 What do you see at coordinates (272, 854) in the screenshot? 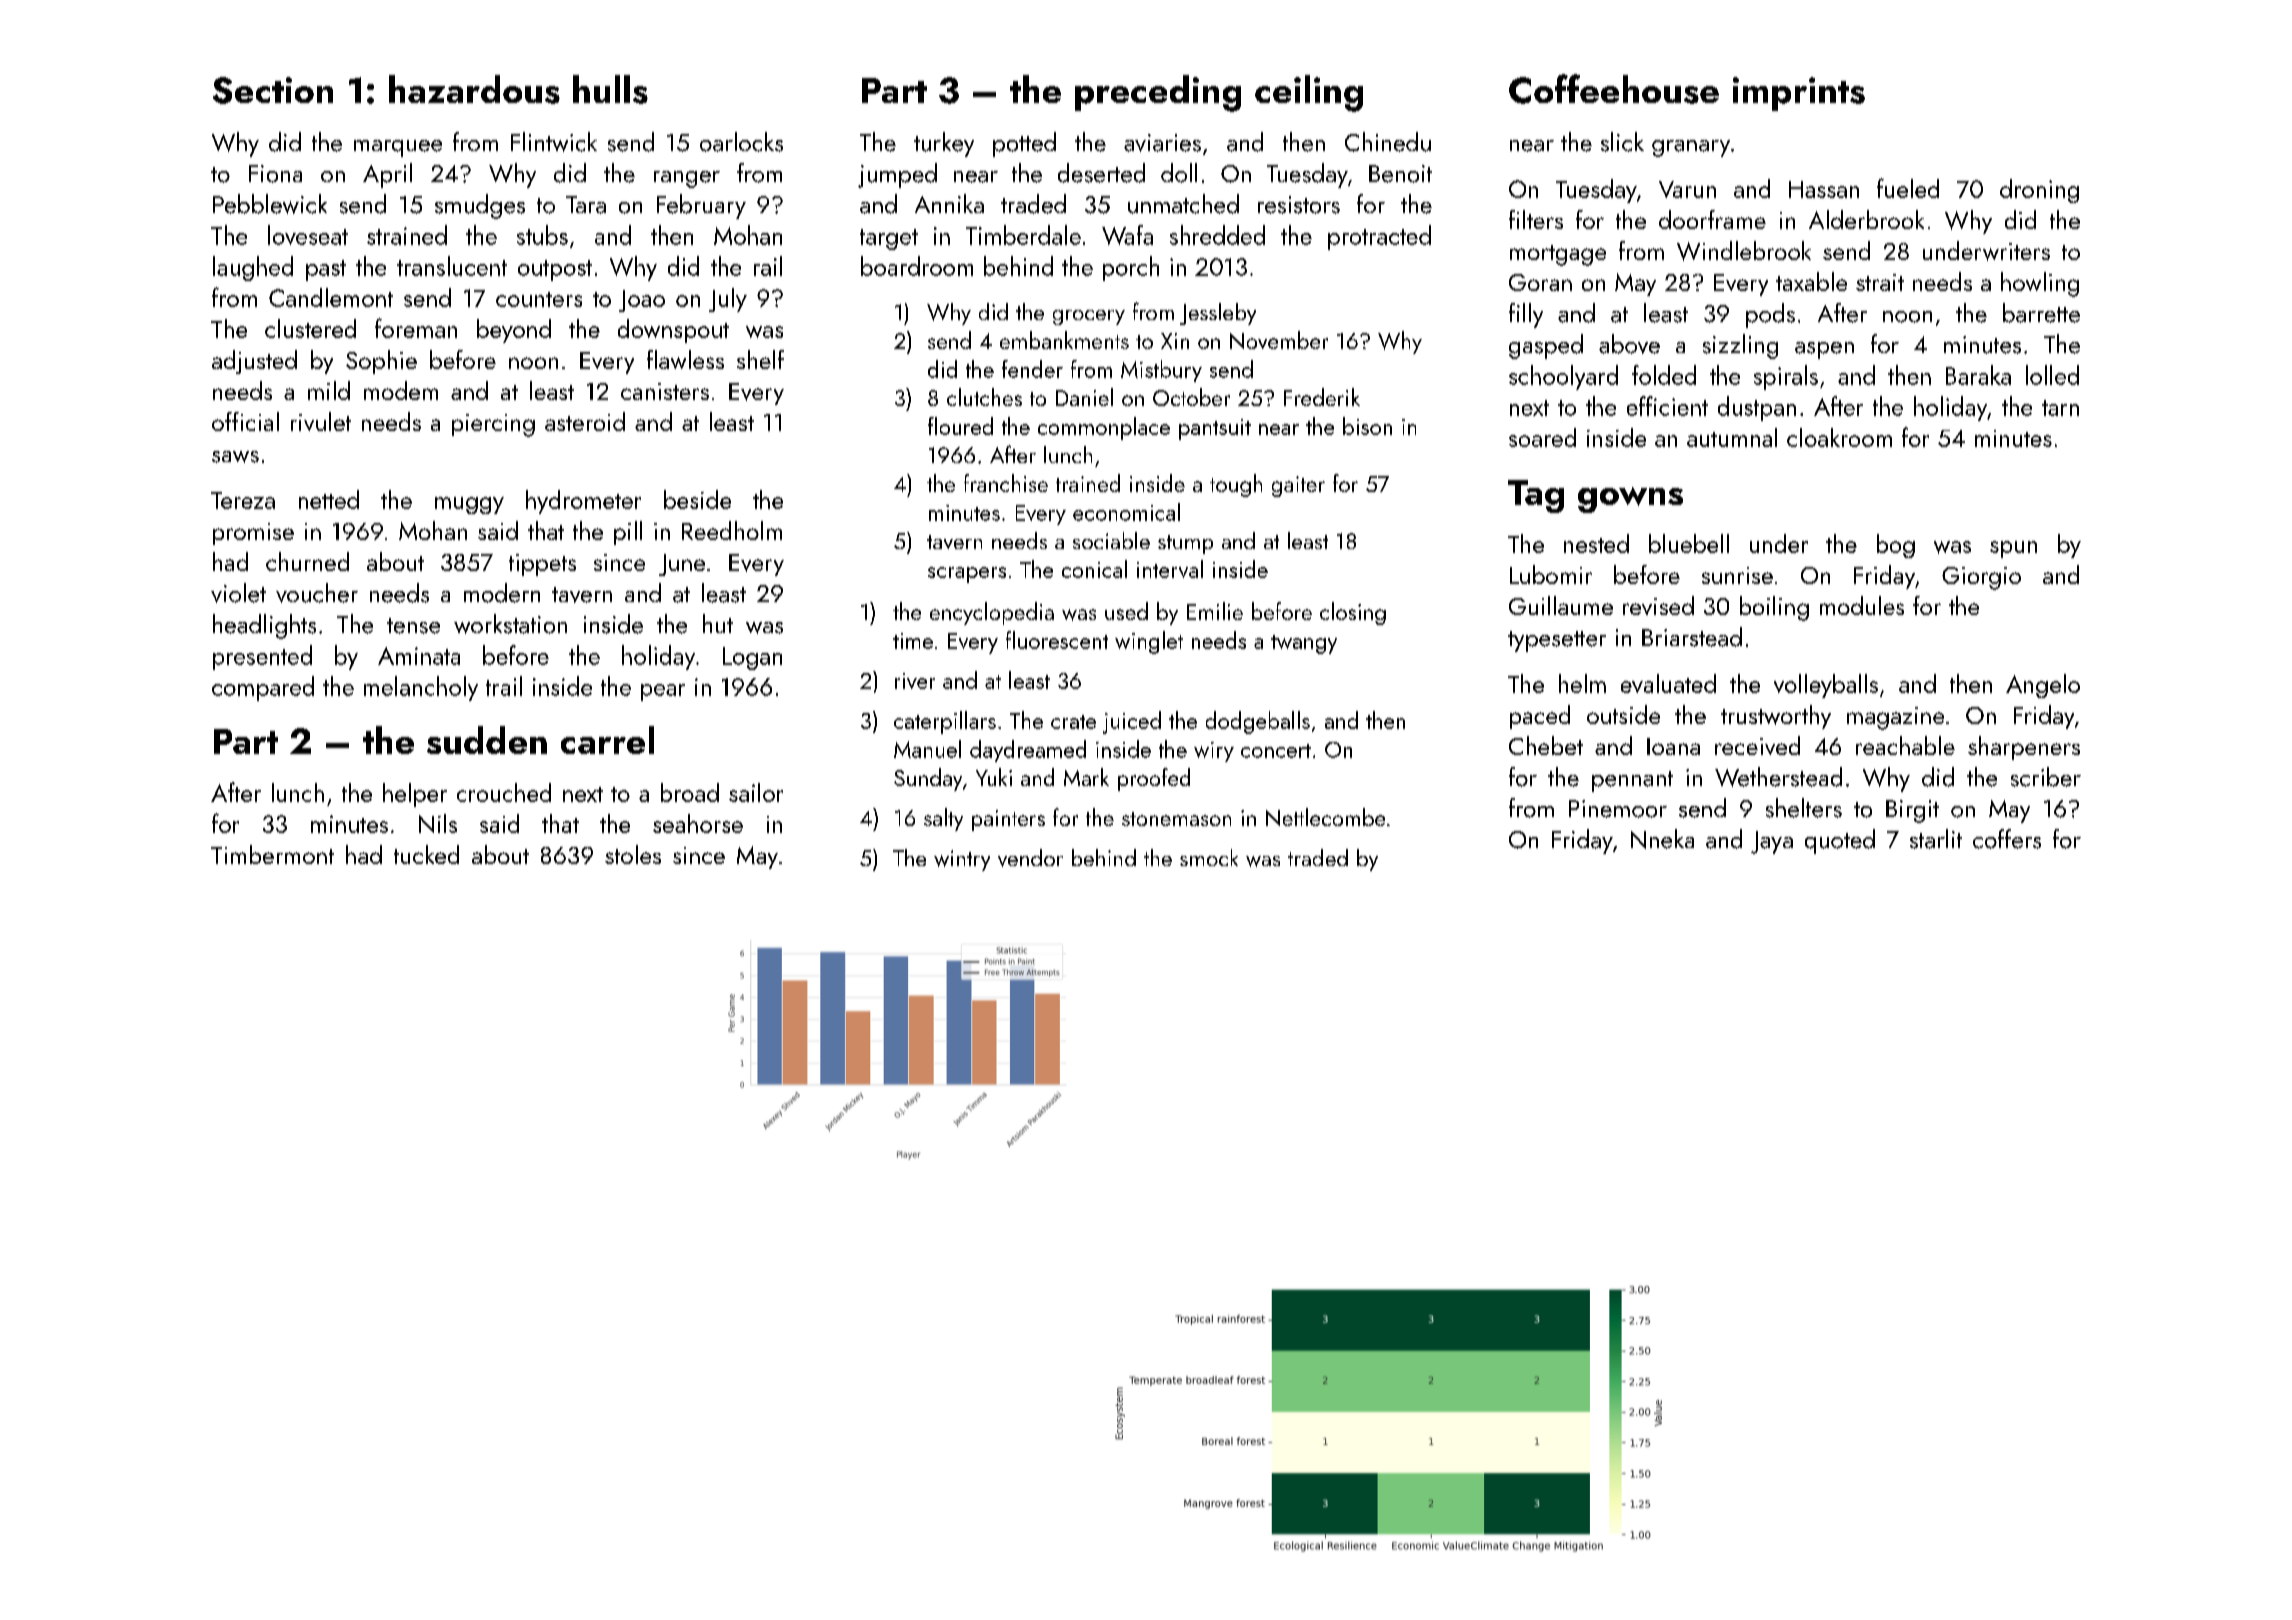
I see `Timbermont` at bounding box center [272, 854].
